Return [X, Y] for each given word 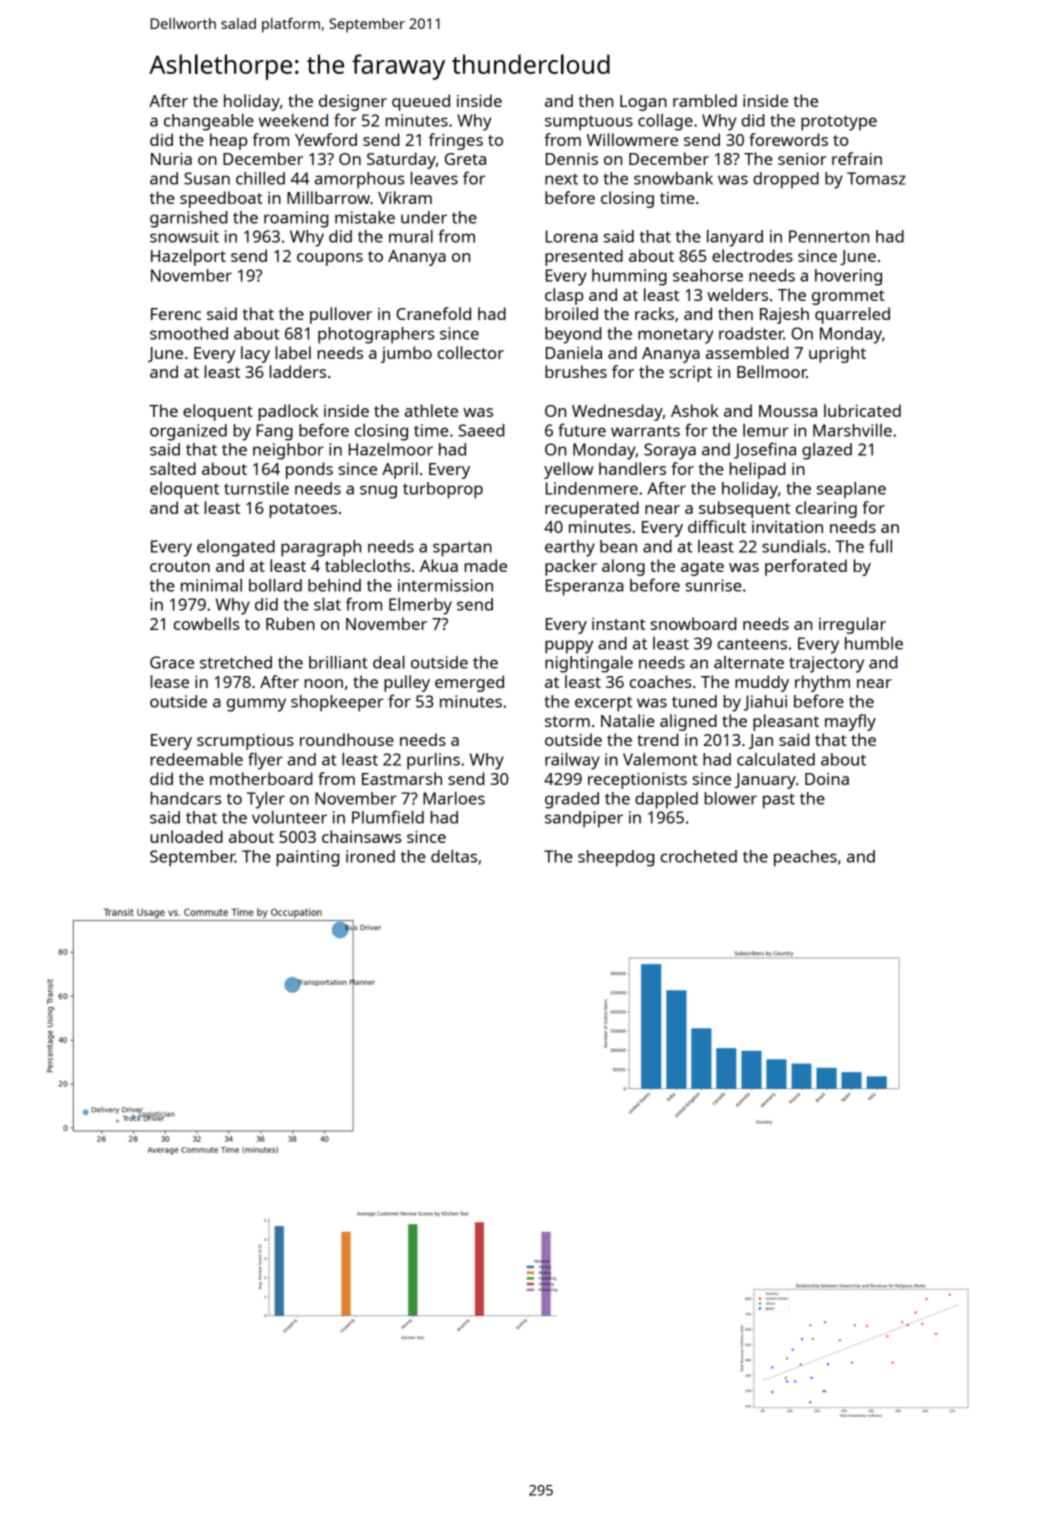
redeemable [196, 759]
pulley [407, 683]
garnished [188, 219]
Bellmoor [772, 371]
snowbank [673, 178]
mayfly [850, 722]
